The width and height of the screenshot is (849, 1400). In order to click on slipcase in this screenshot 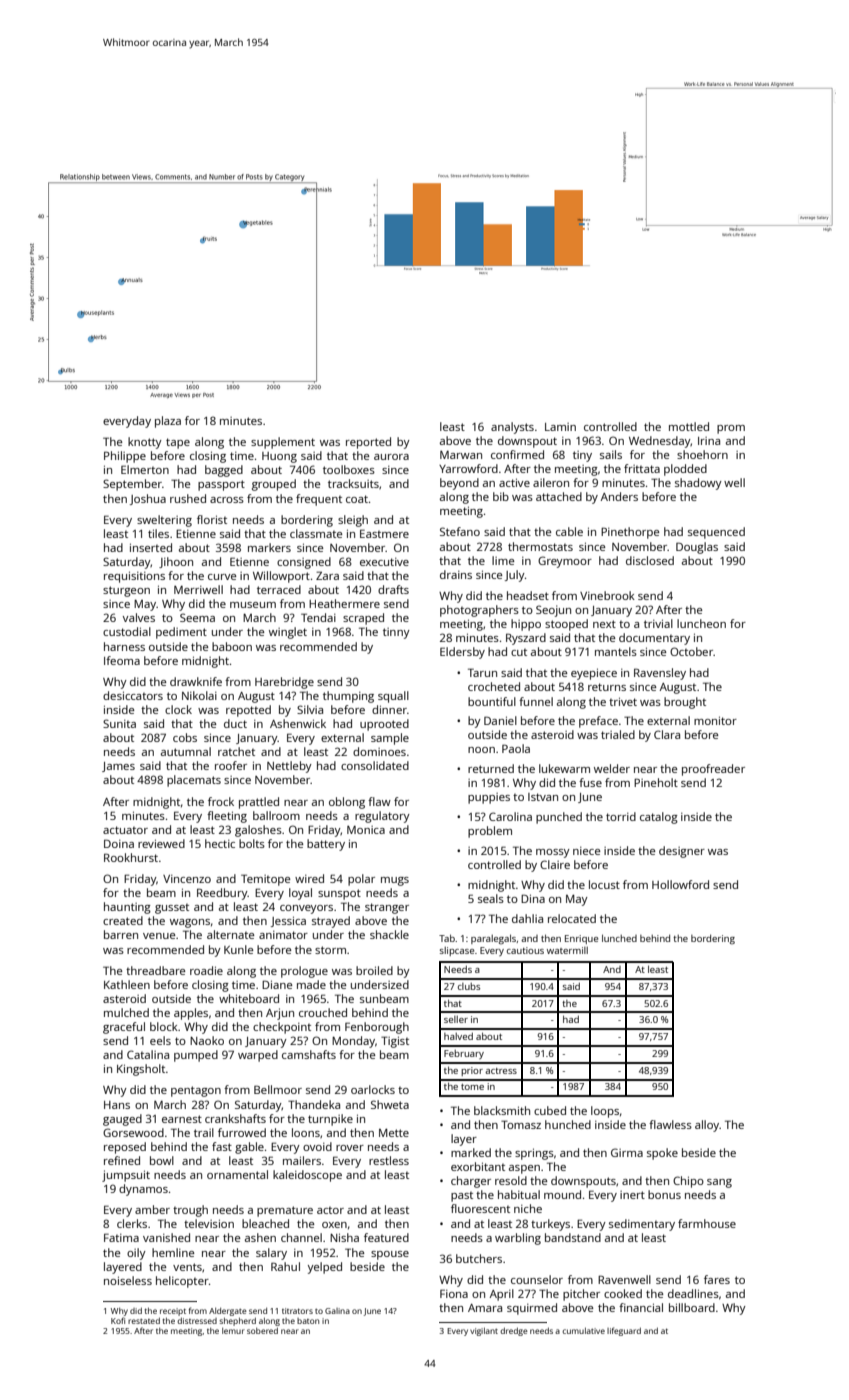, I will do `click(457, 951)`.
